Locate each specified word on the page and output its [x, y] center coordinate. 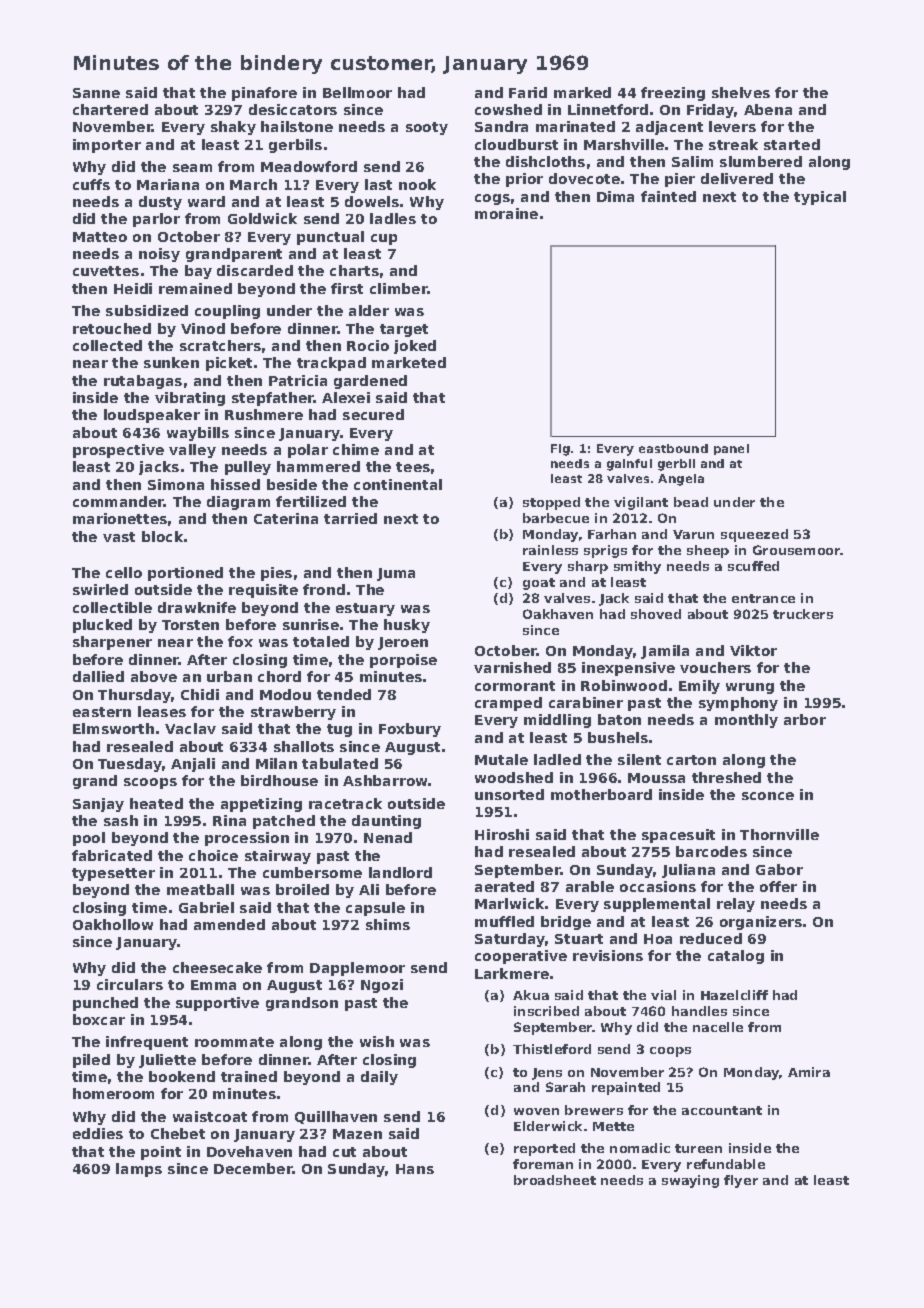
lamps [139, 1170]
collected [107, 345]
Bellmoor [357, 92]
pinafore [264, 94]
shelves [741, 92]
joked [415, 347]
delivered [737, 178]
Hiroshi [502, 834]
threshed [726, 777]
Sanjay [98, 805]
